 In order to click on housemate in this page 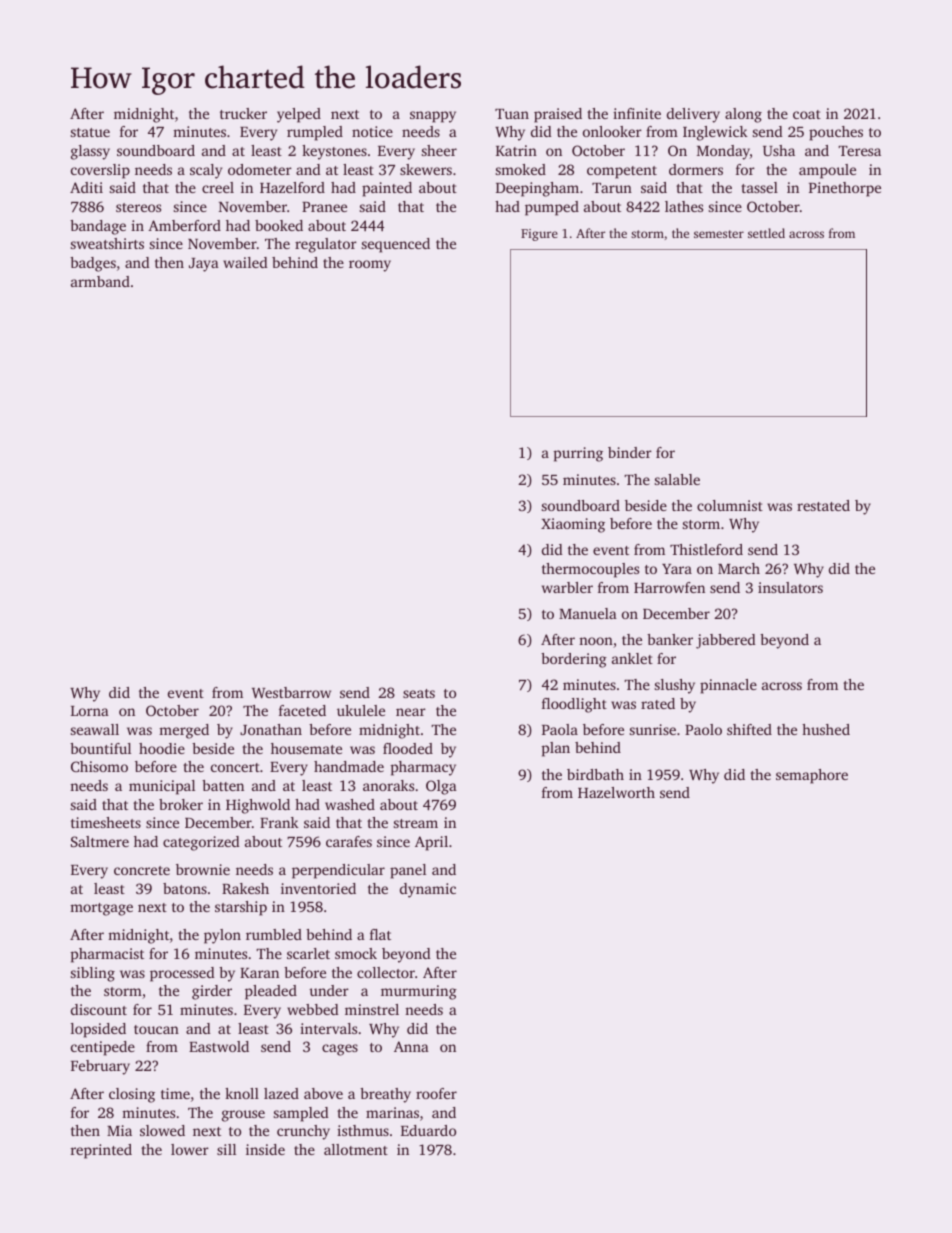, I will do `click(306, 748)`.
